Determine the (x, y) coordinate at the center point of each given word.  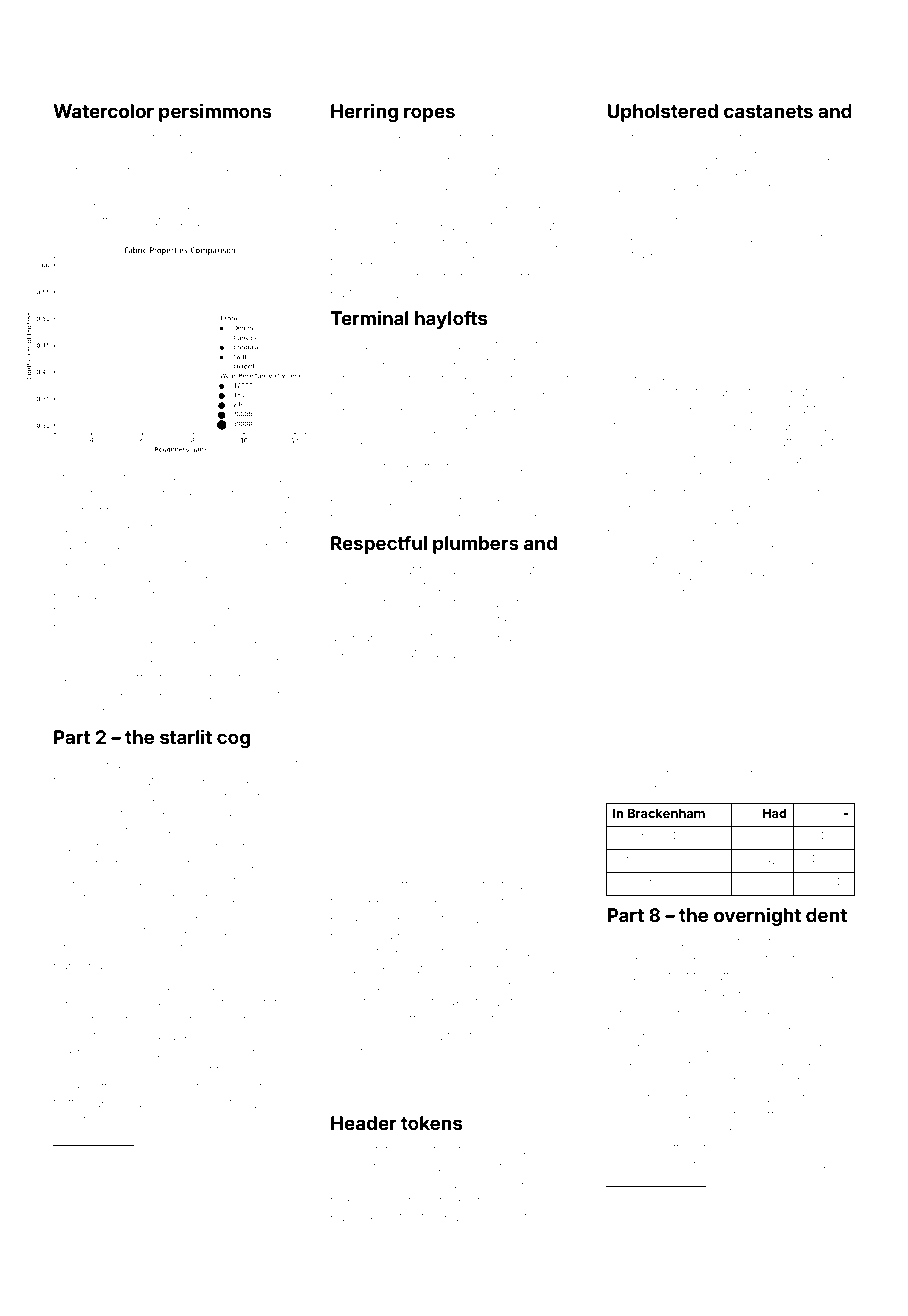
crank (163, 479)
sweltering (805, 1099)
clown (71, 663)
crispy (71, 207)
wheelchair (748, 543)
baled (559, 244)
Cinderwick (814, 376)
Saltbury (514, 987)
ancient (276, 764)
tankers (187, 1036)
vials (133, 1226)
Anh (821, 773)
